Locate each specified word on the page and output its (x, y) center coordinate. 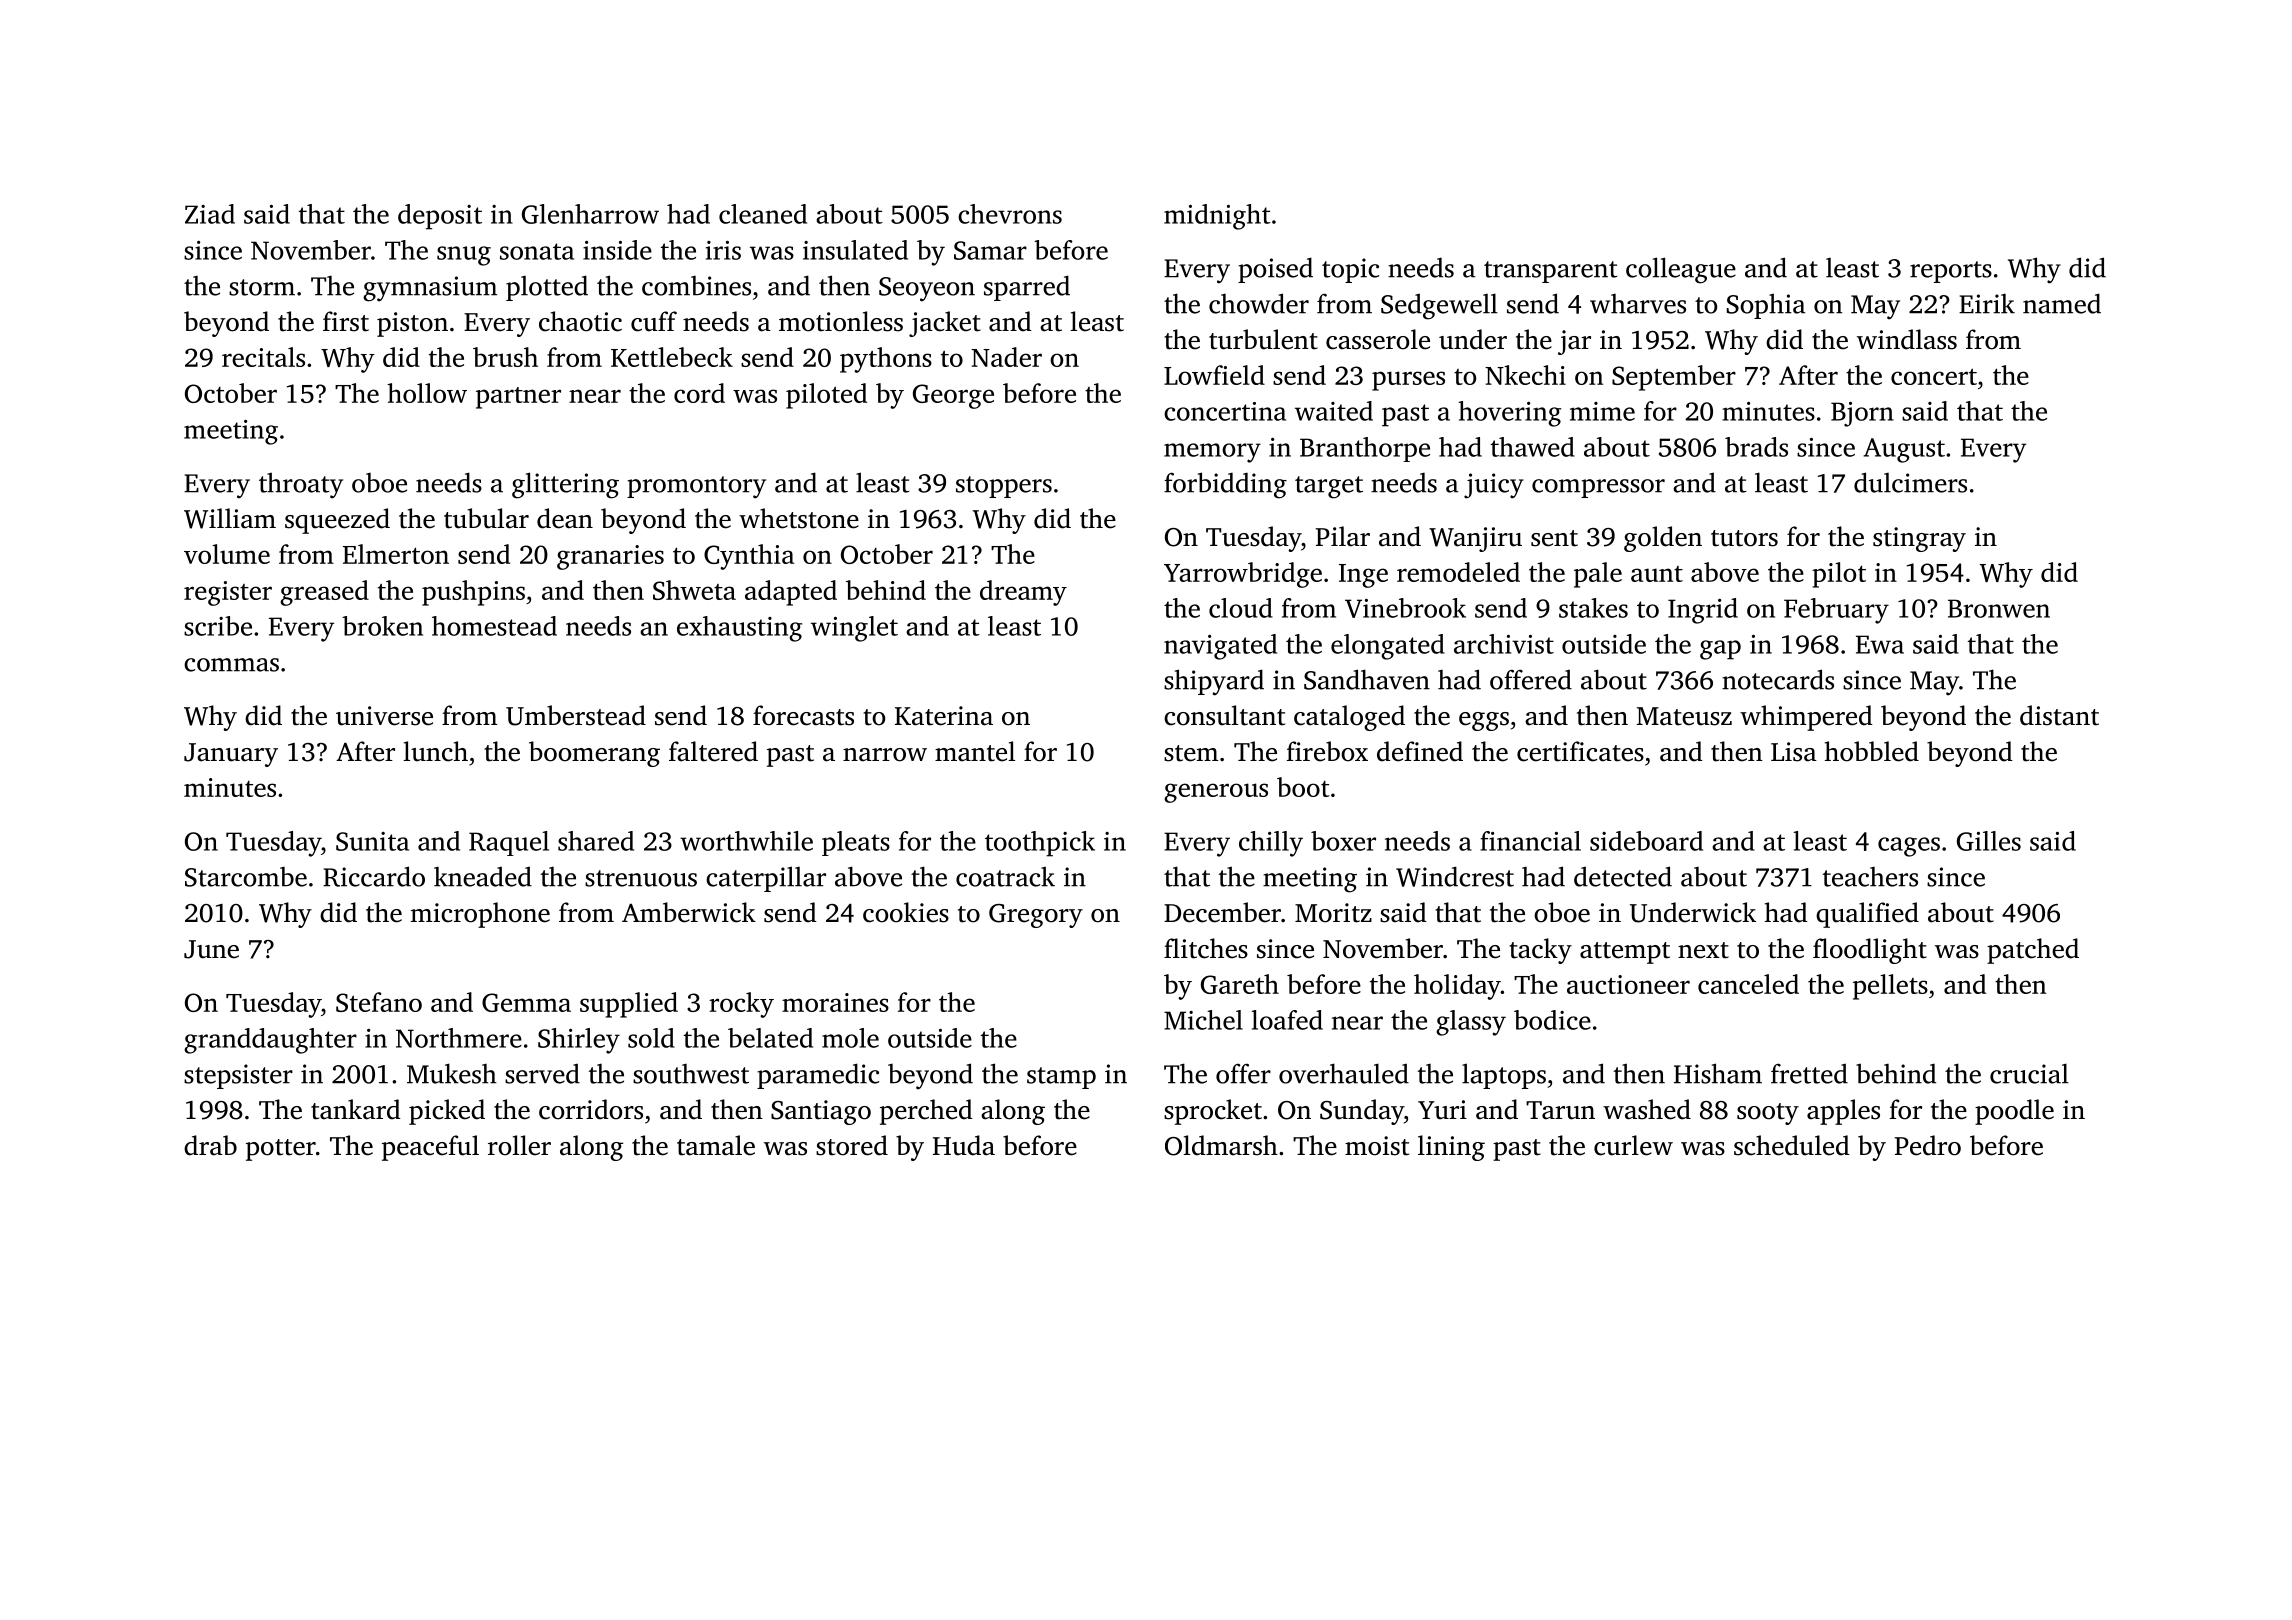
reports (1951, 272)
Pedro (1927, 1145)
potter (281, 1150)
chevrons (1010, 214)
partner (518, 398)
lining (1451, 1148)
